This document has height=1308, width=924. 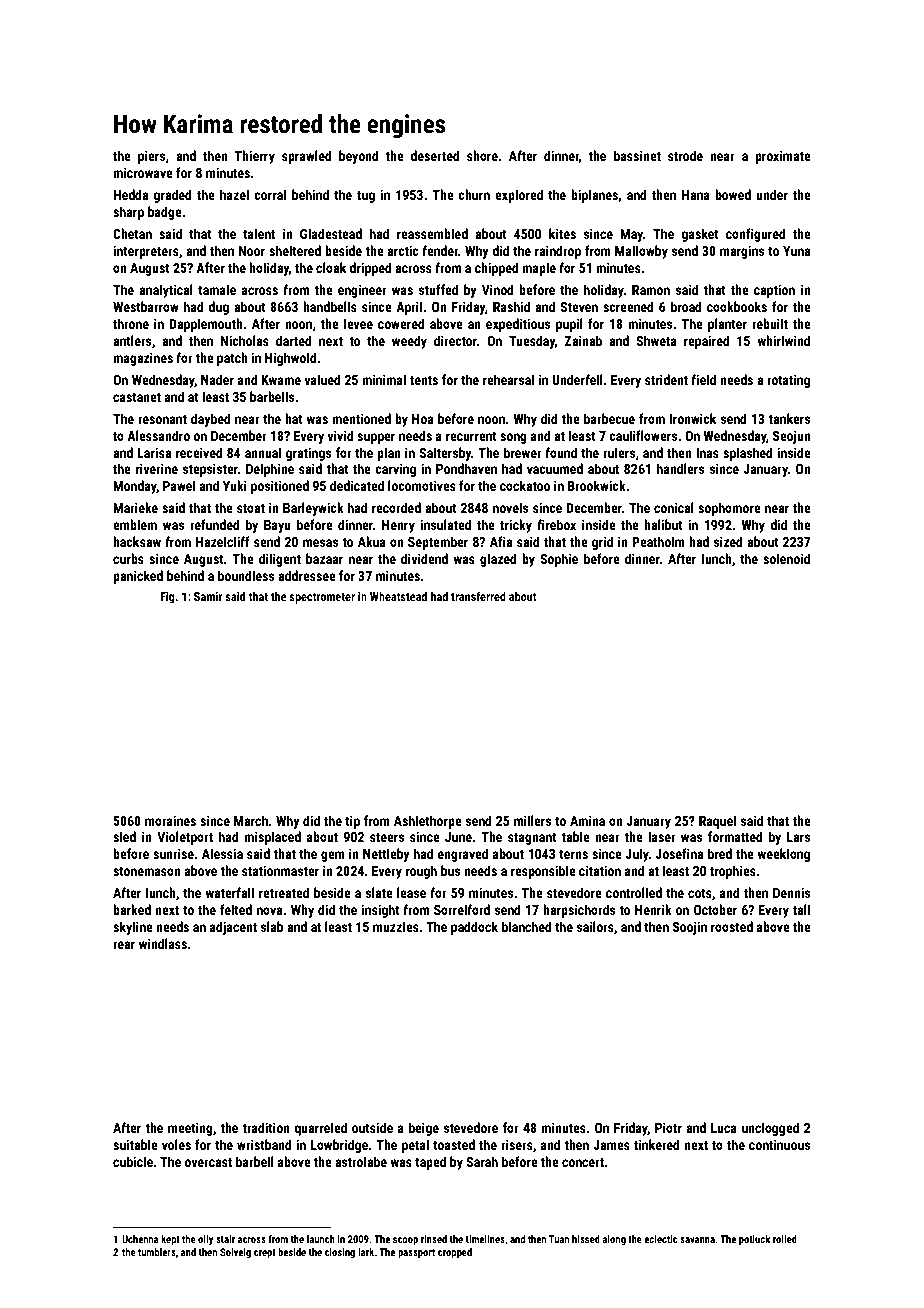 I want to click on graded, so click(x=172, y=196).
